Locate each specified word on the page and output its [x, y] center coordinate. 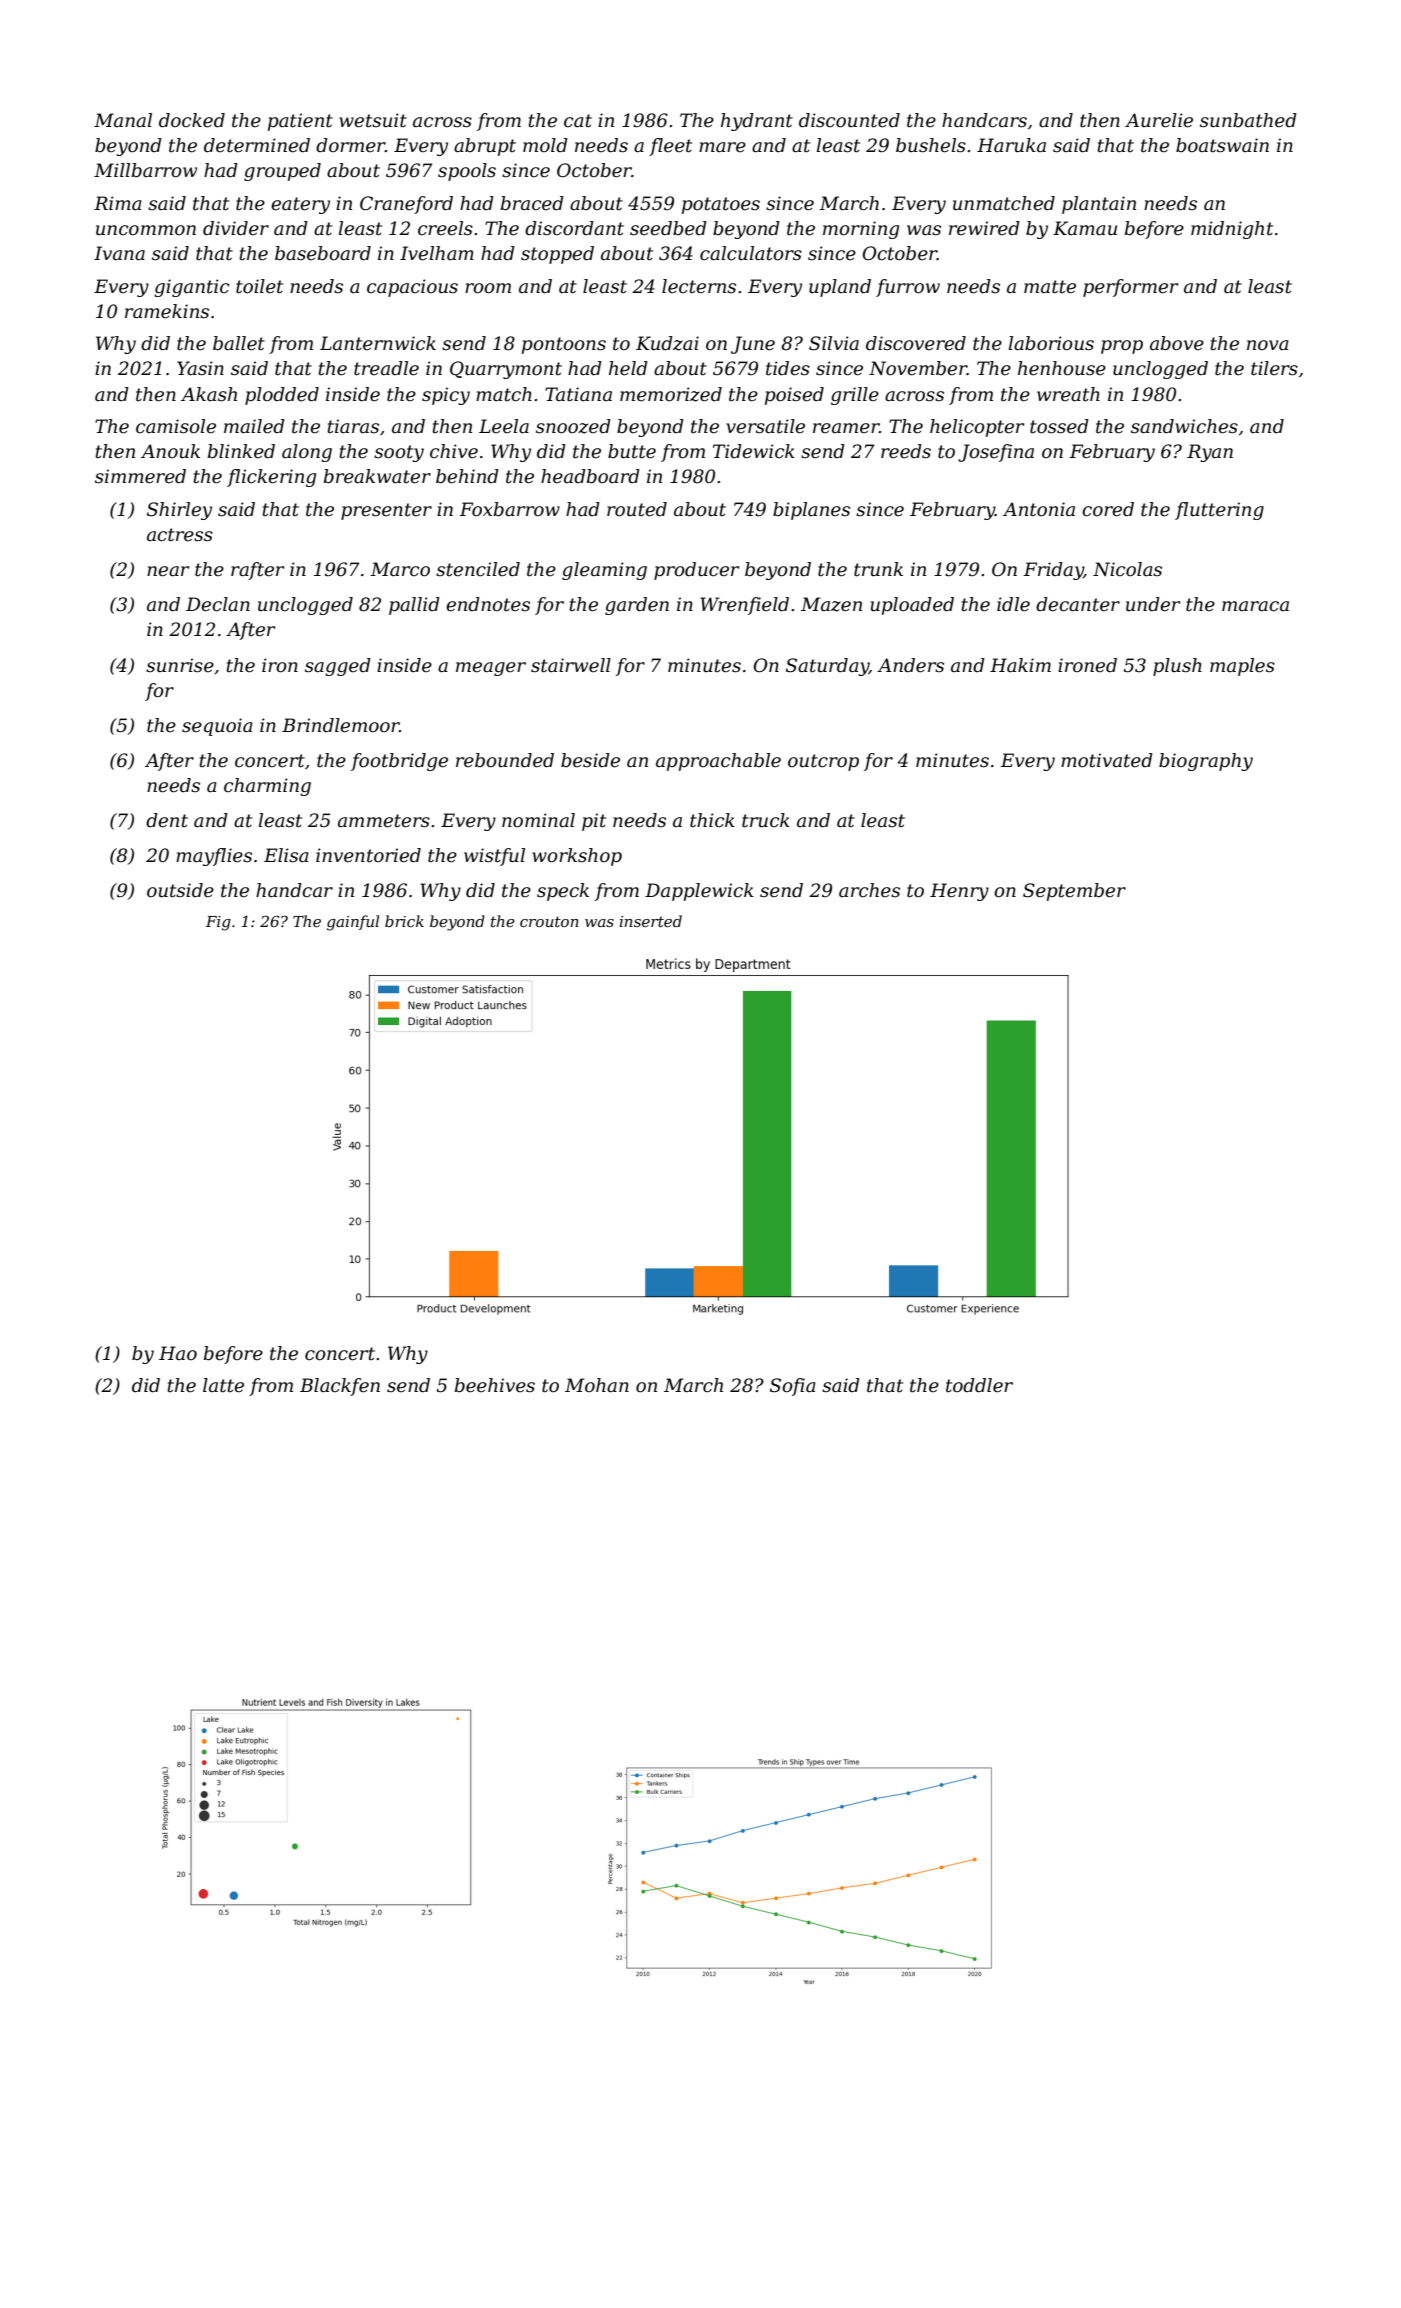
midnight [1232, 230]
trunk [878, 569]
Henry [959, 892]
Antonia [1039, 509]
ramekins [167, 311]
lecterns [699, 286]
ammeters [384, 821]
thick [712, 820]
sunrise [180, 665]
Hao [178, 1353]
